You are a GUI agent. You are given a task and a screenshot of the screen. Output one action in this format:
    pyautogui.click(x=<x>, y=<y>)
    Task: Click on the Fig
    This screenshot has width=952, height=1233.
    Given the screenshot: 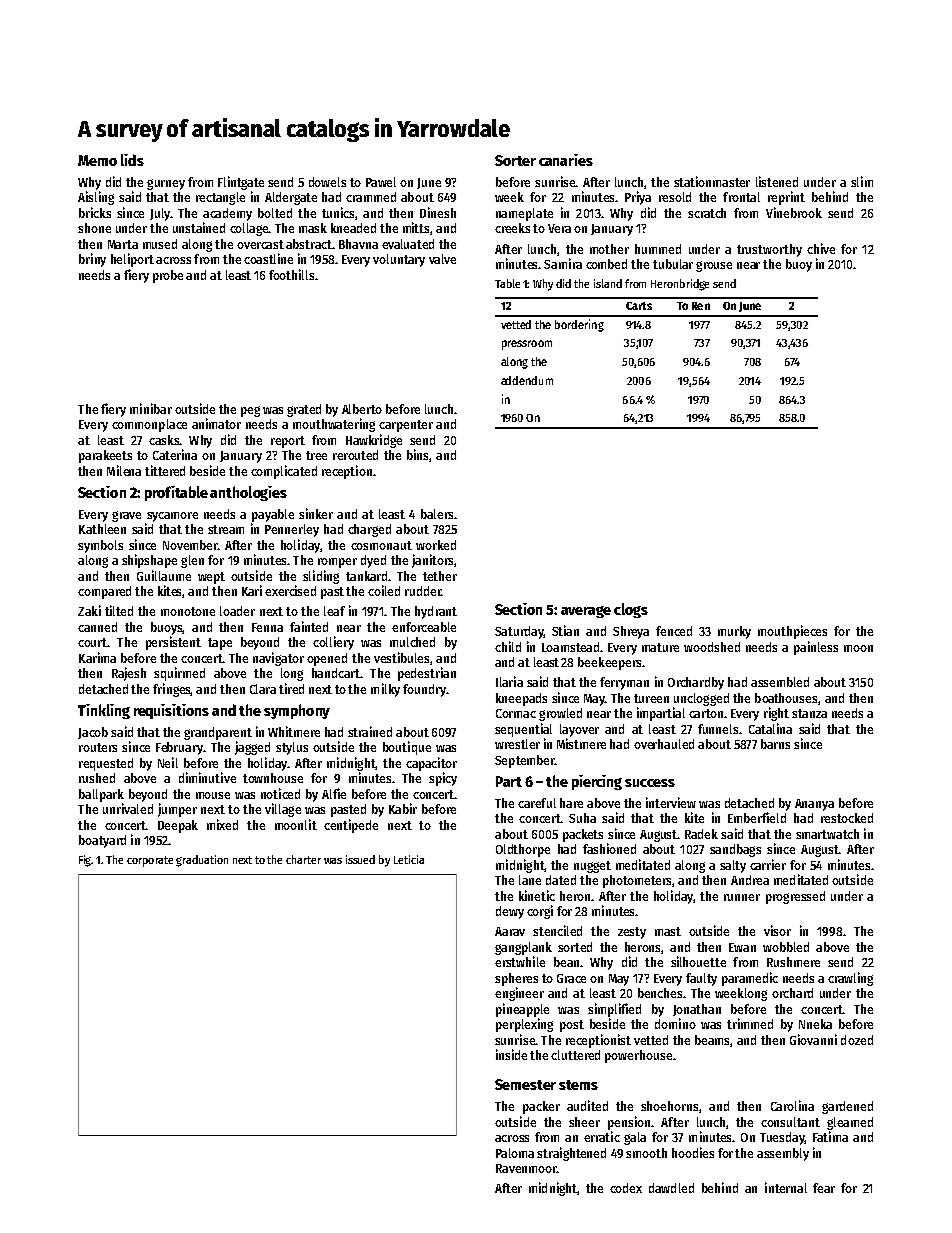 What is the action you would take?
    pyautogui.click(x=85, y=861)
